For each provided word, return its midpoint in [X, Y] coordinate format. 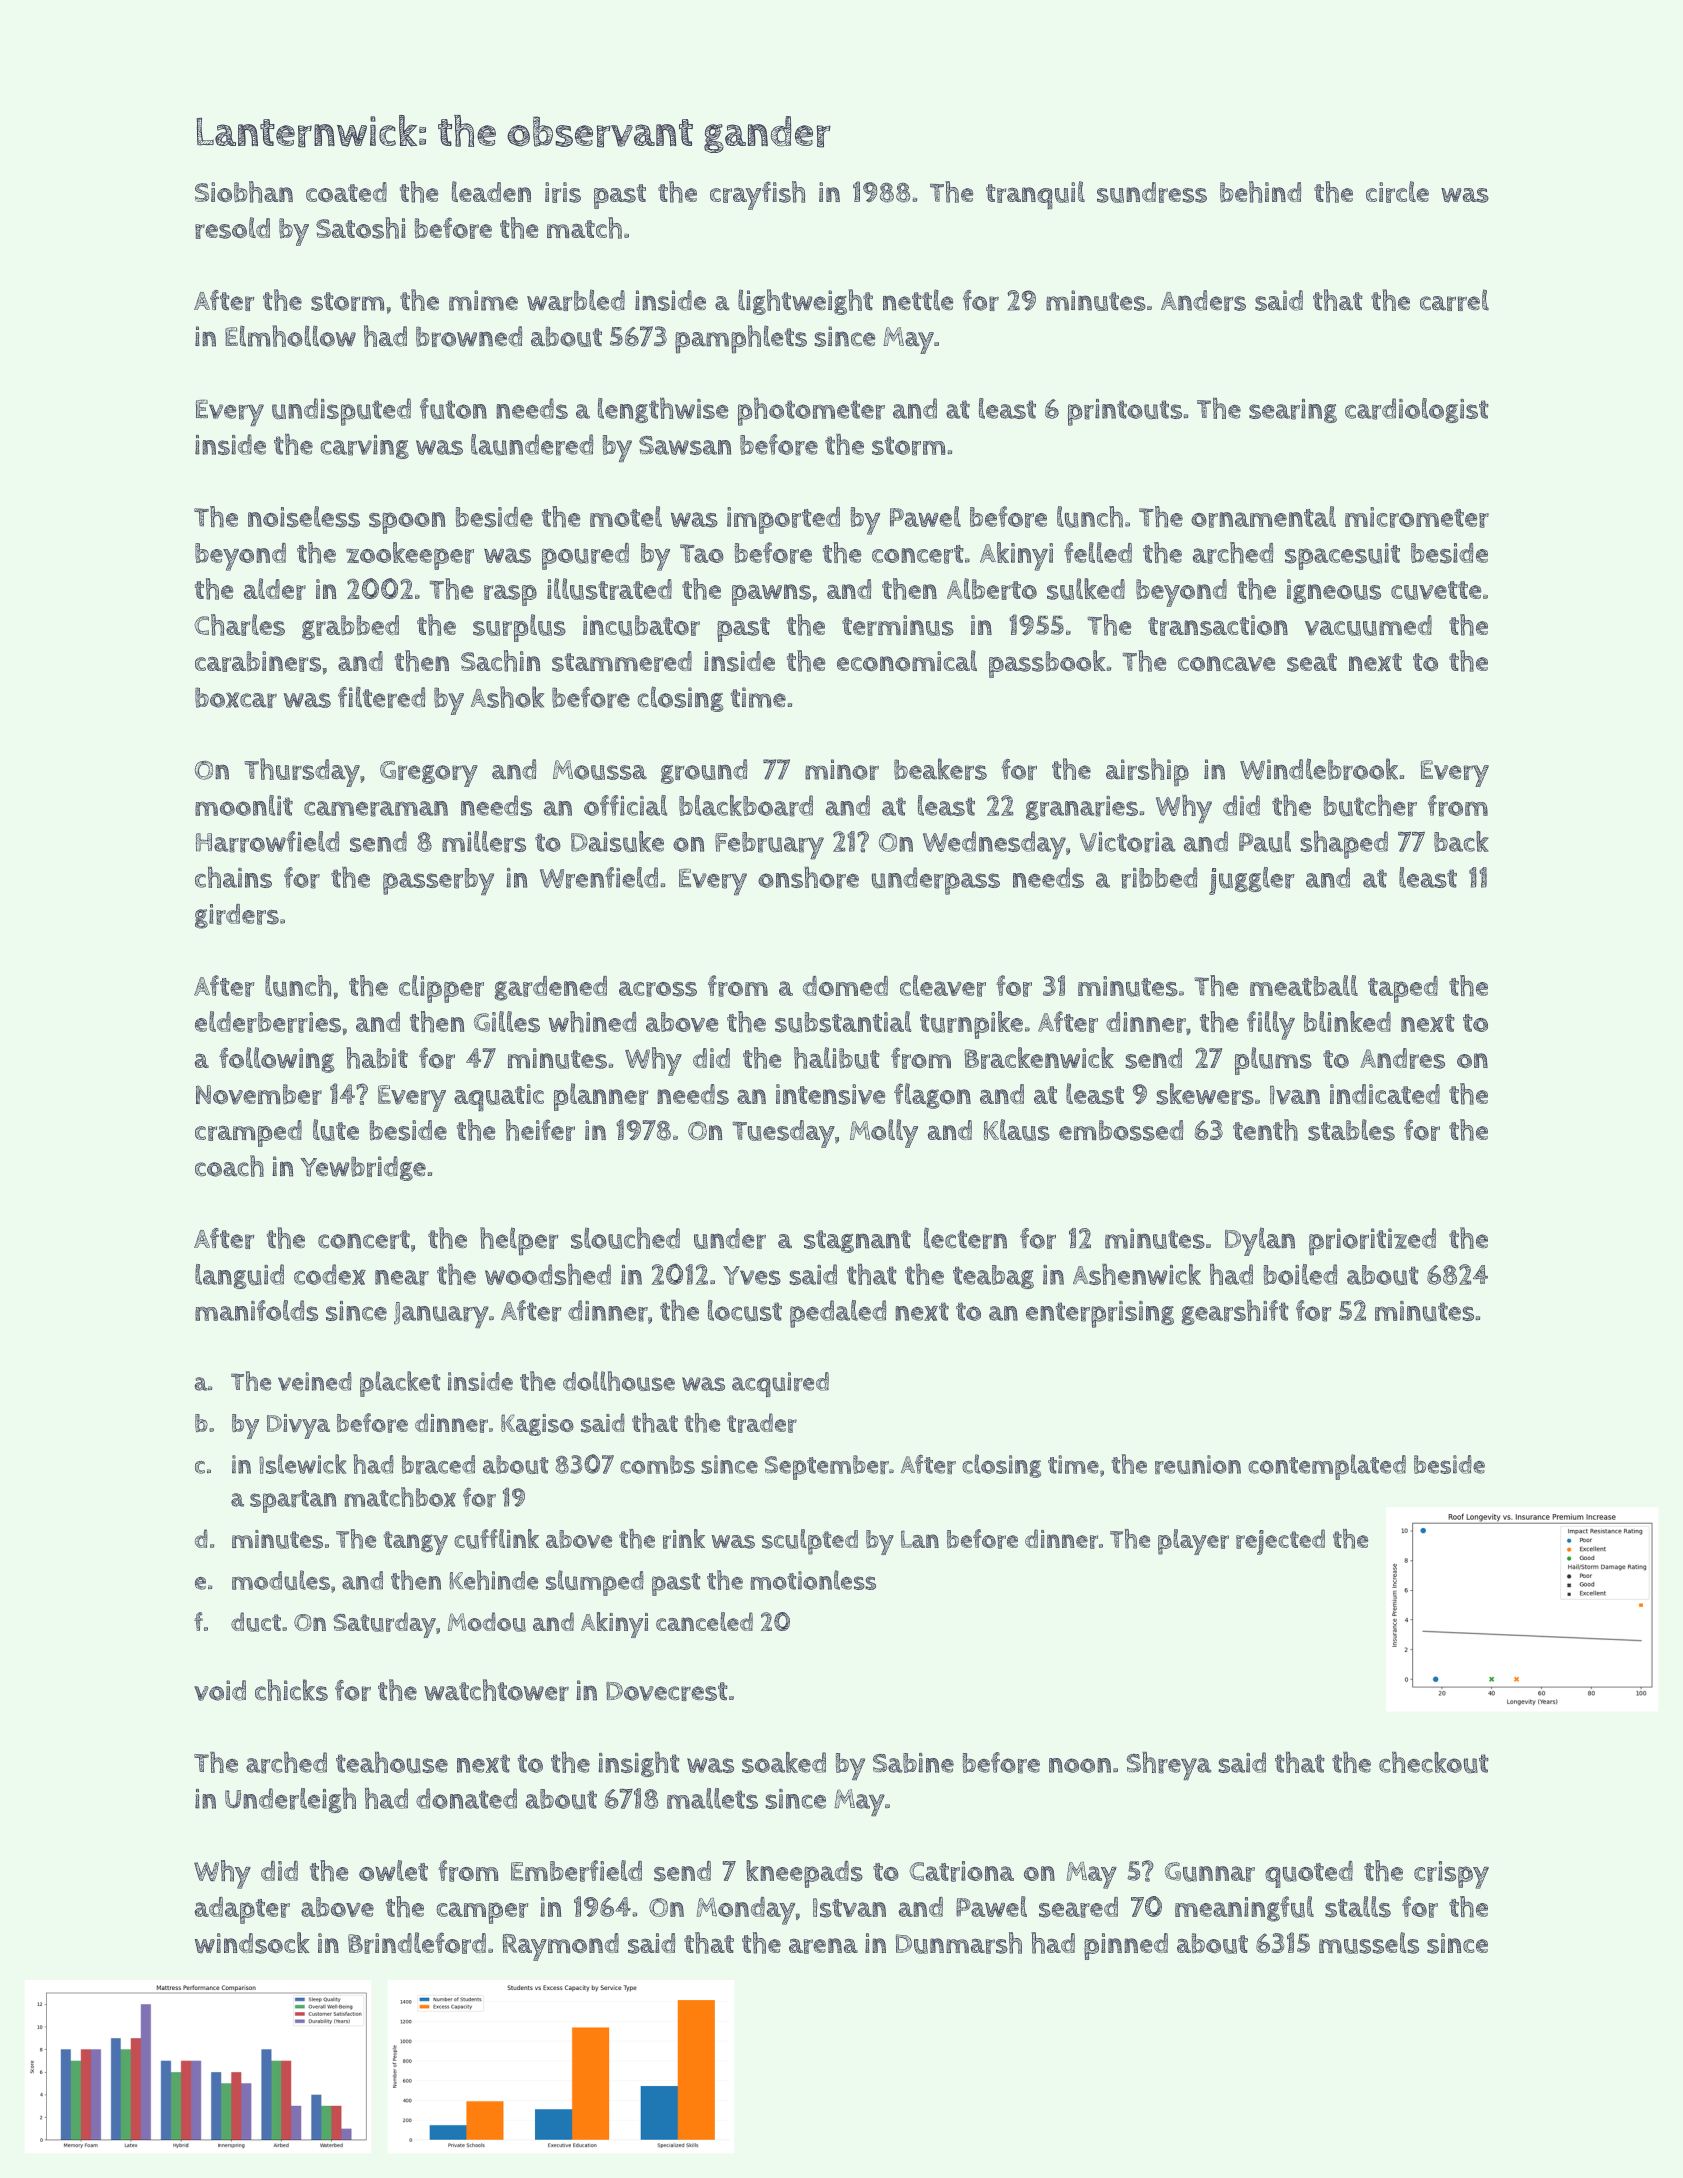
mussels [1369, 1943]
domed [845, 986]
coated [346, 192]
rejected [1280, 1542]
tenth [1265, 1130]
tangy [415, 1543]
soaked [784, 1762]
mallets [712, 1798]
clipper [441, 989]
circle [1397, 192]
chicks [291, 1690]
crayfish [757, 195]
